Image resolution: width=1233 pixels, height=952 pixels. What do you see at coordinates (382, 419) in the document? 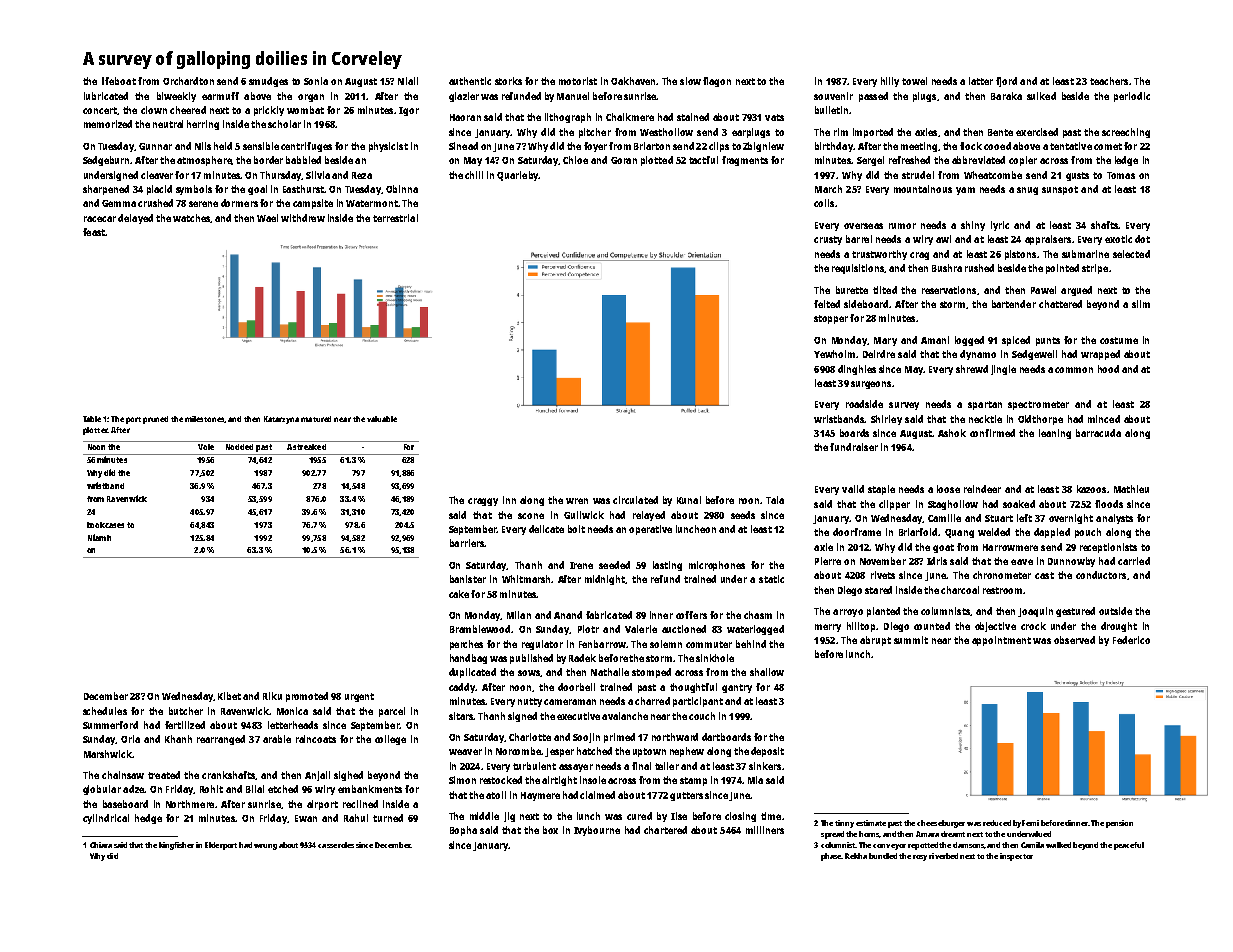
I see `valuable` at bounding box center [382, 419].
